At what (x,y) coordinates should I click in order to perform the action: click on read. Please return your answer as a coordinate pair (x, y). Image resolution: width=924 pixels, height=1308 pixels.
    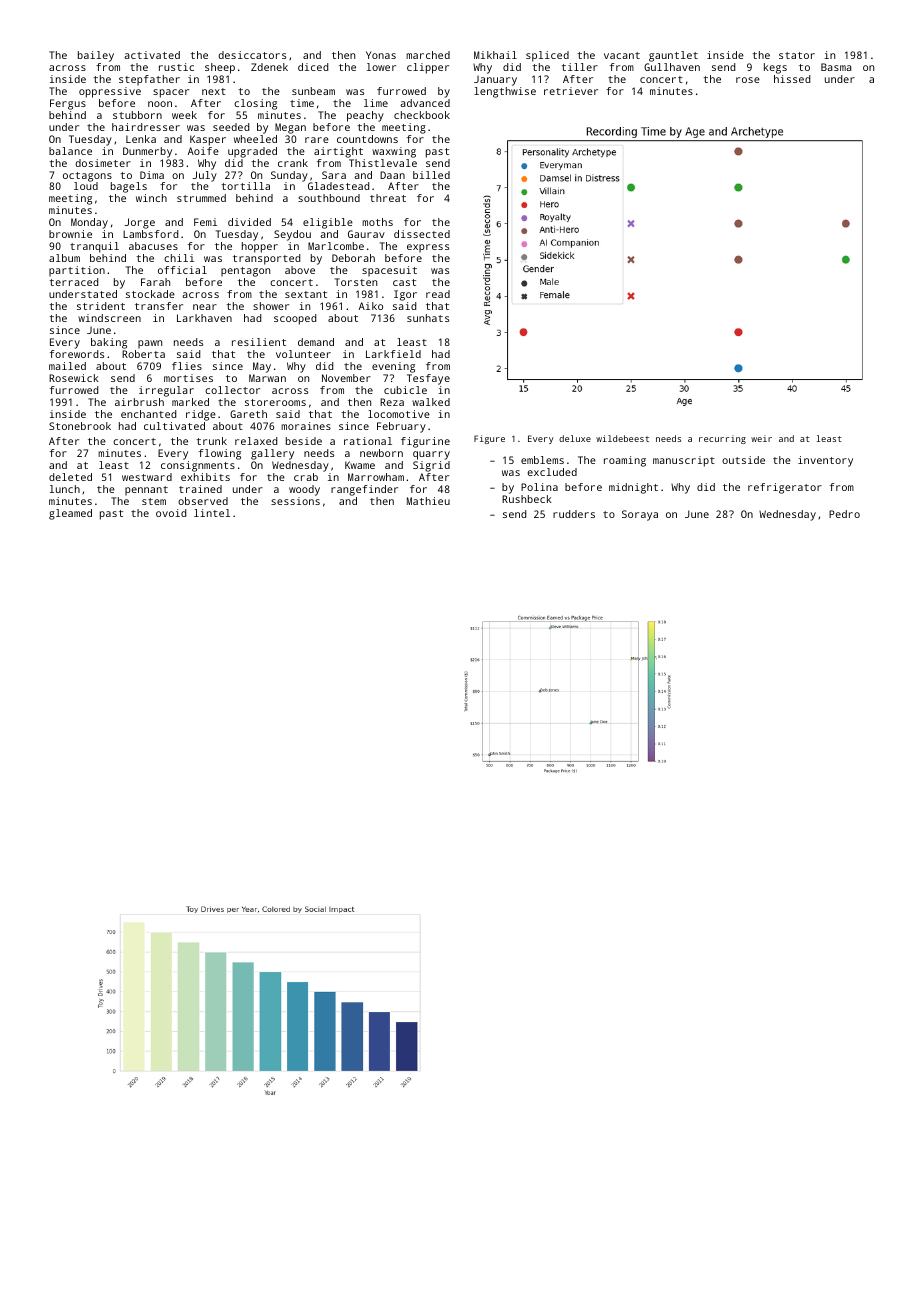
    Looking at the image, I should click on (438, 294).
